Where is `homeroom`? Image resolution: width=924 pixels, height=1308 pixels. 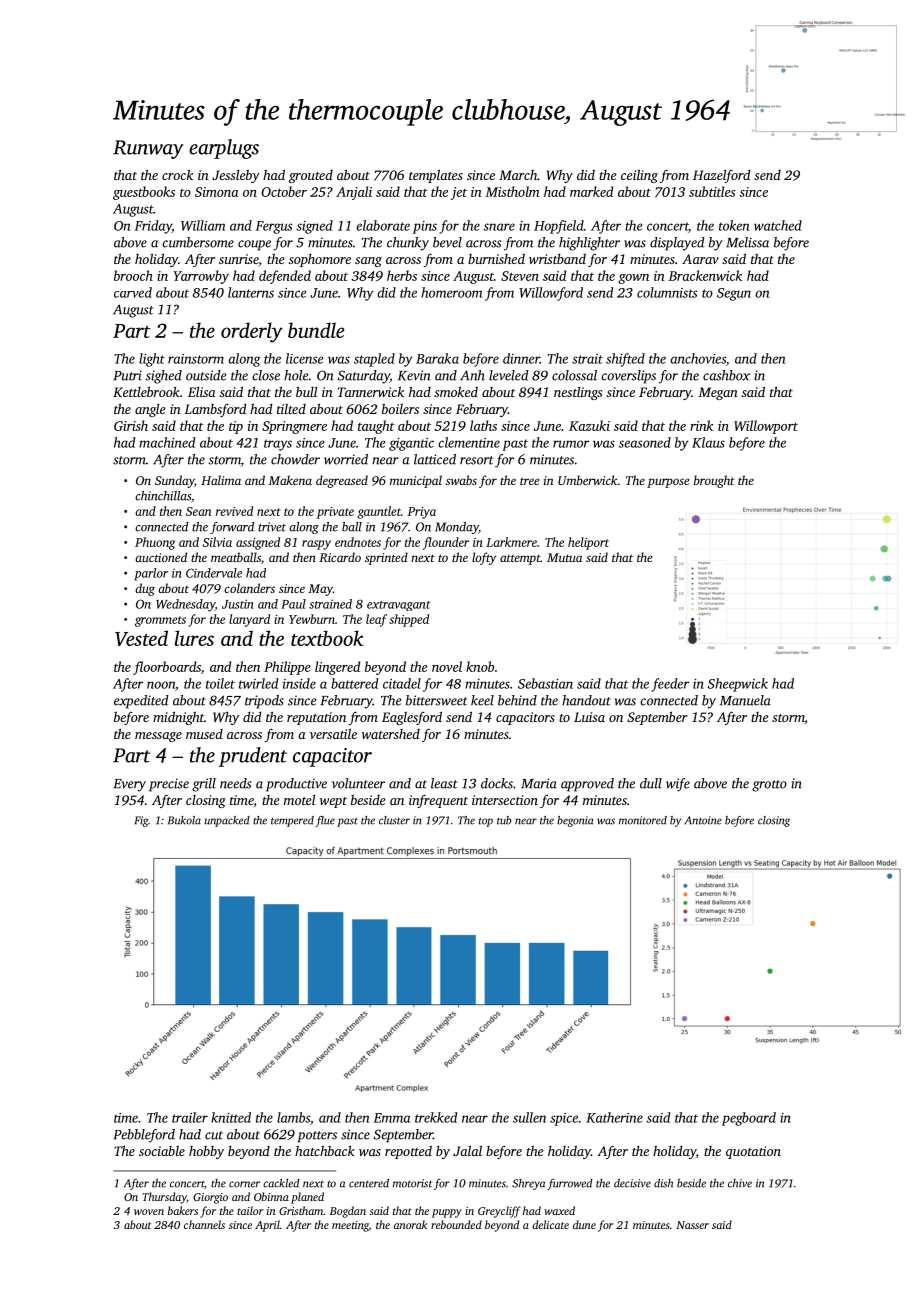 homeroom is located at coordinates (451, 292).
